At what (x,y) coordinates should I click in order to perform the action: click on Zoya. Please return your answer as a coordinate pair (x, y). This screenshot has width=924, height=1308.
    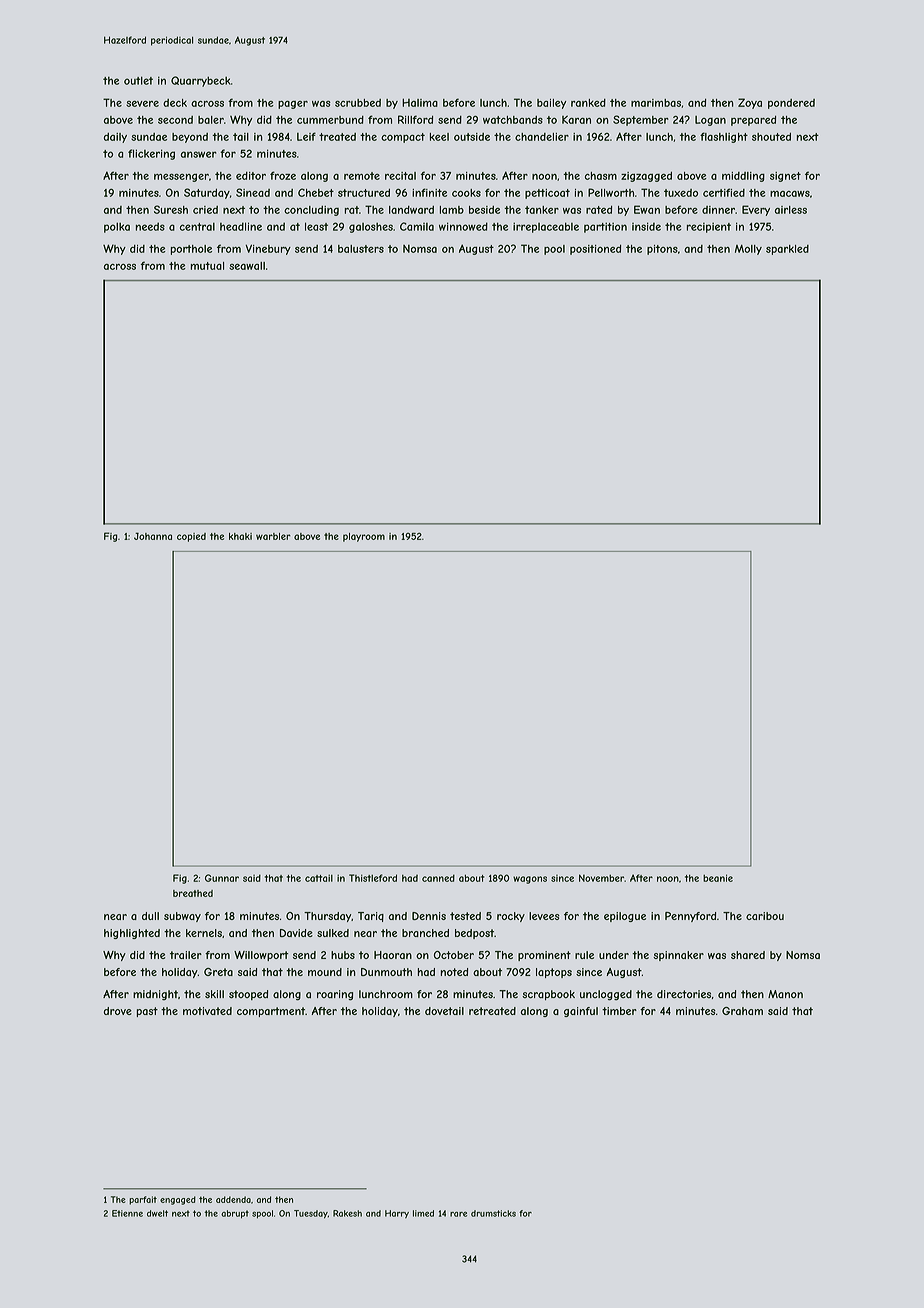
    Looking at the image, I should click on (750, 103).
